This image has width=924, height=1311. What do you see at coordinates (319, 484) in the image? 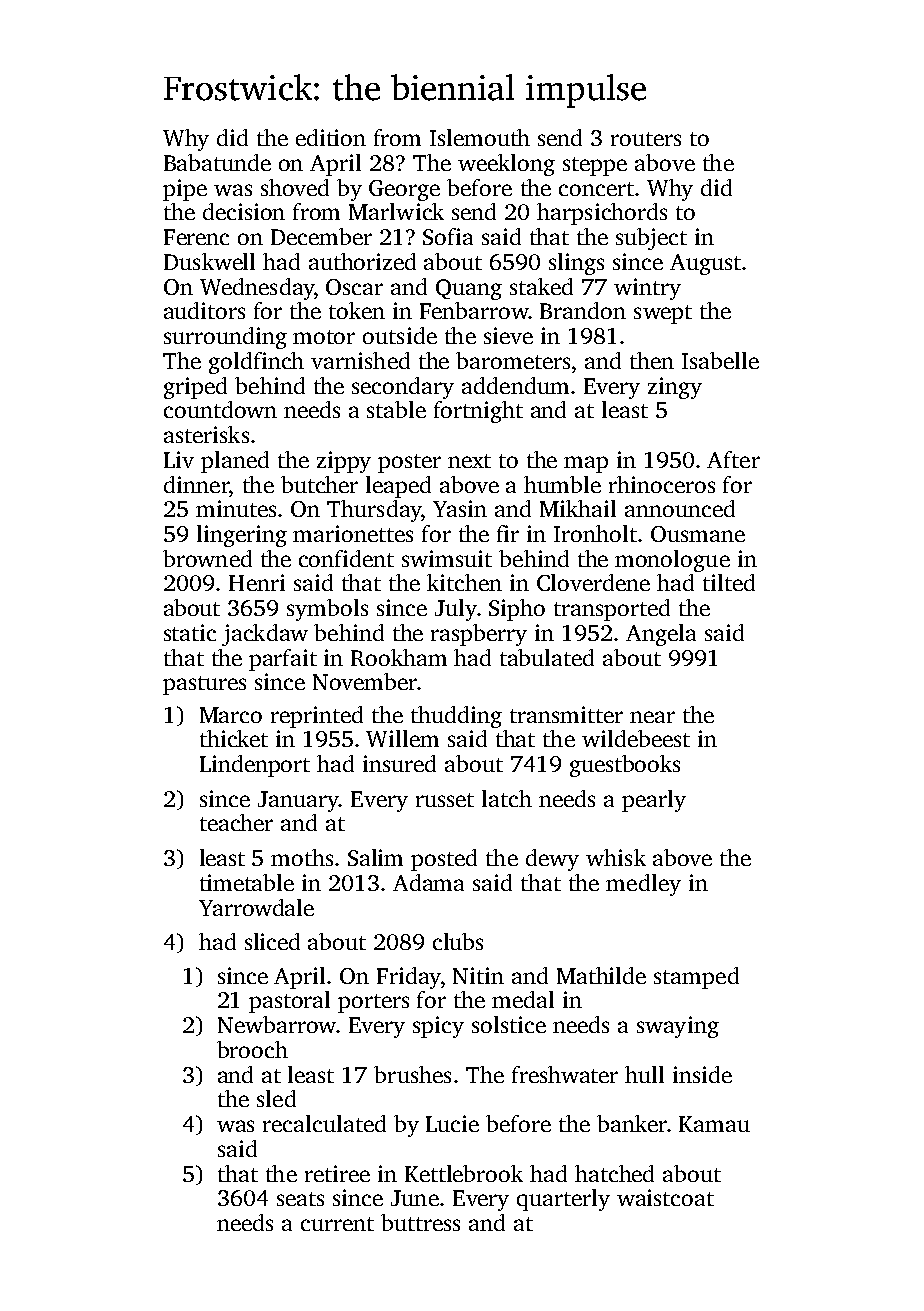
I see `butcher` at bounding box center [319, 484].
